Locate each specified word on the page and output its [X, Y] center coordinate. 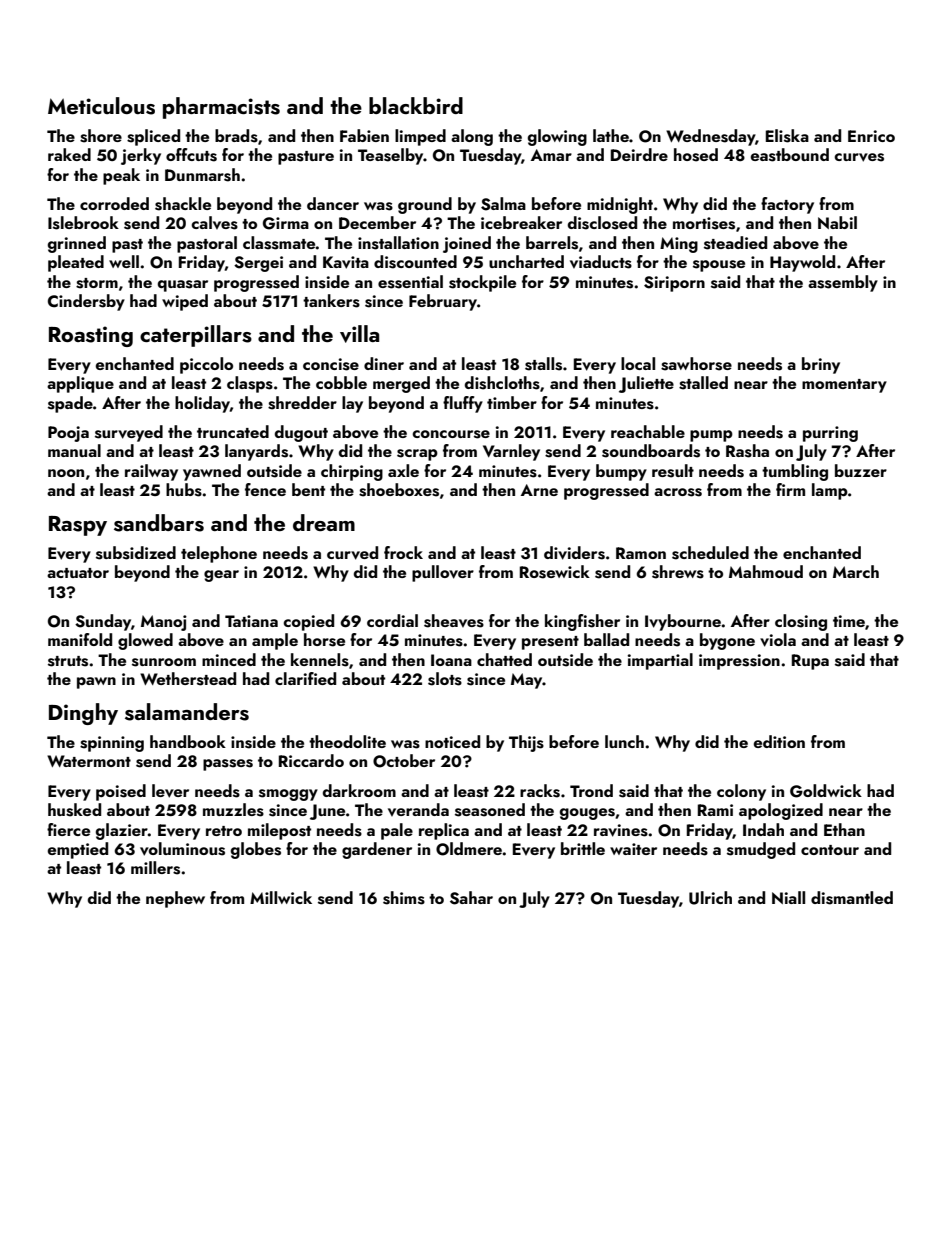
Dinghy [83, 714]
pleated [76, 263]
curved [352, 553]
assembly [843, 283]
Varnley [511, 452]
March [856, 571]
